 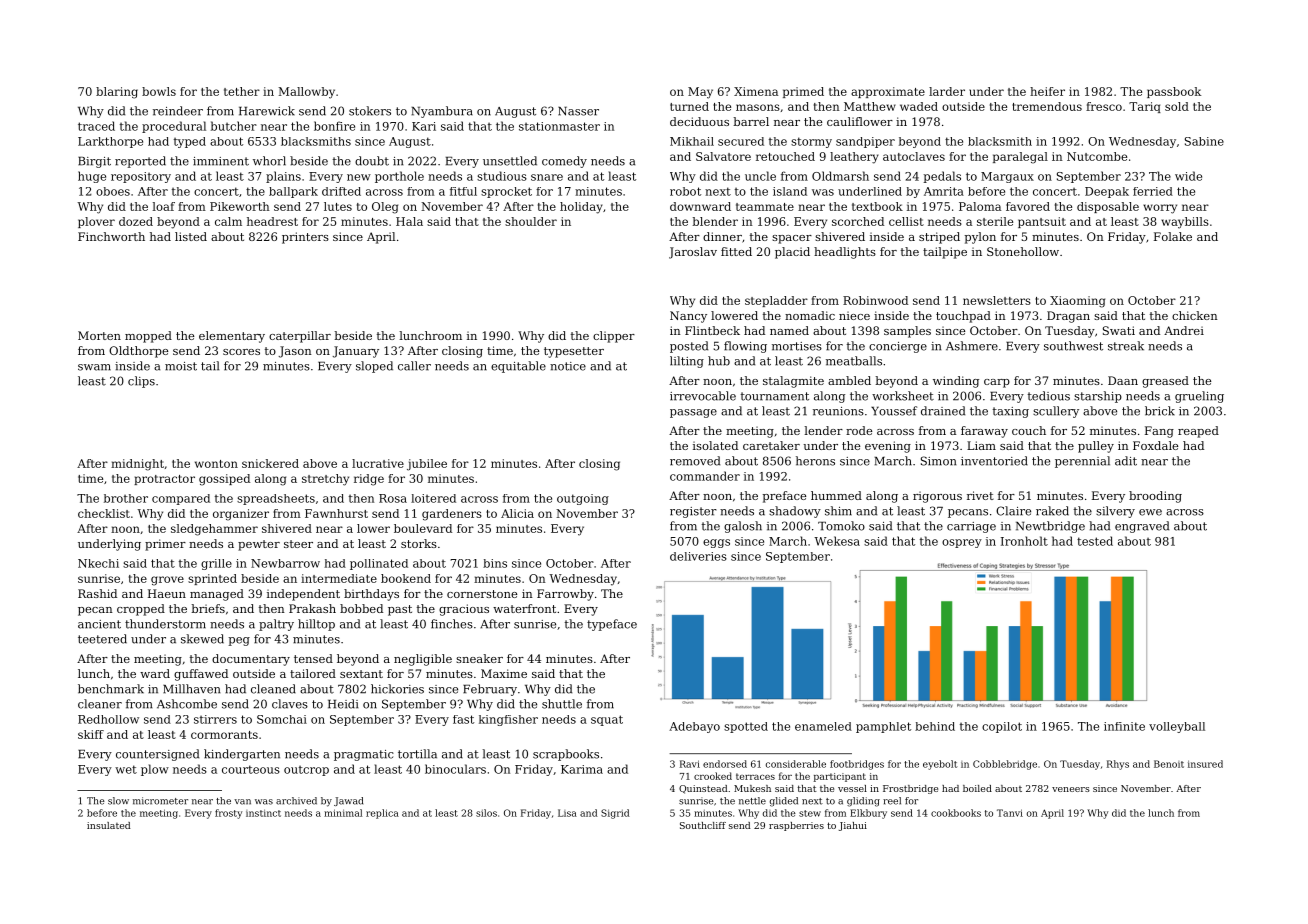 What do you see at coordinates (1002, 727) in the page?
I see `copilot` at bounding box center [1002, 727].
